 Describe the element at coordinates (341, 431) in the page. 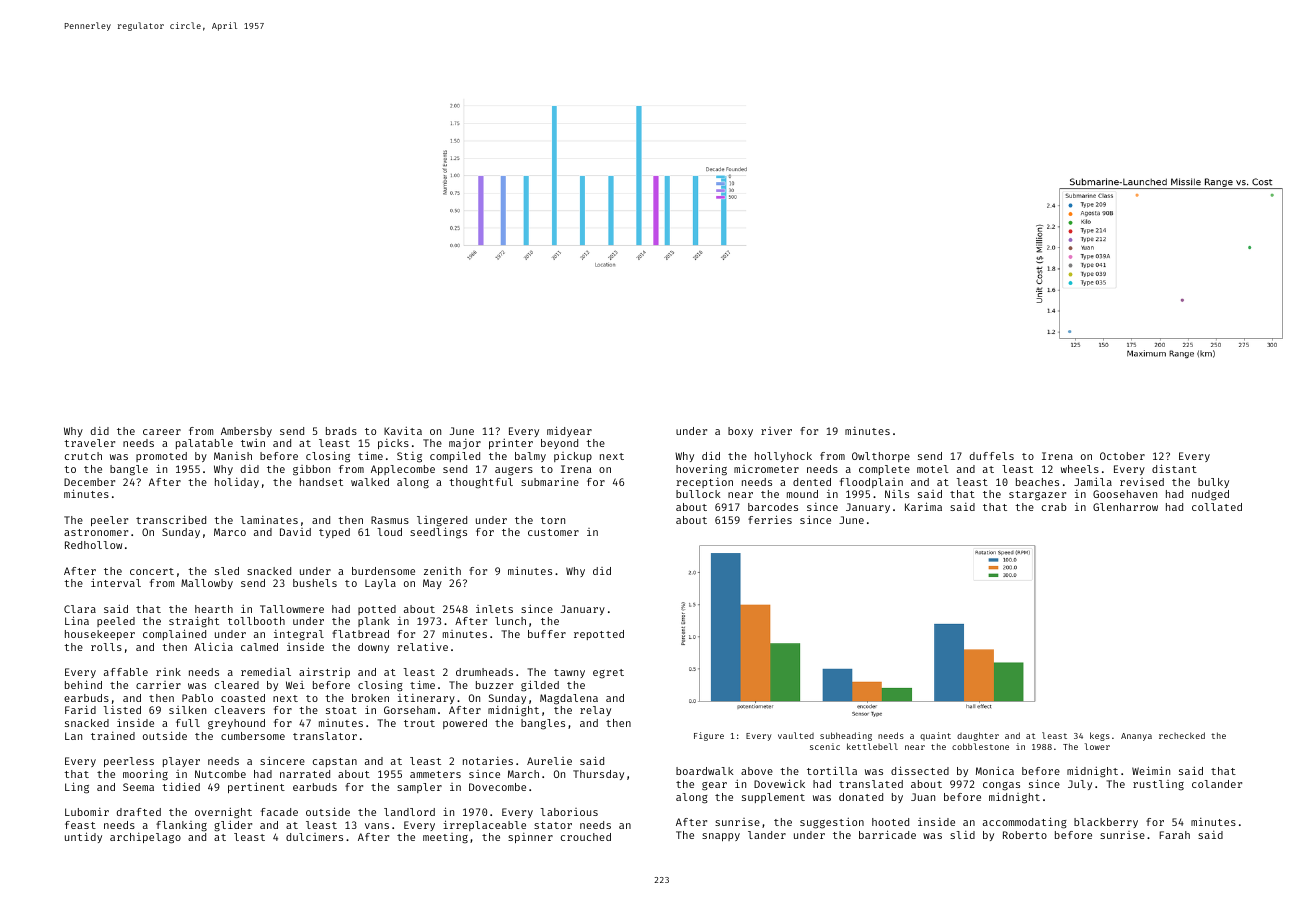

I see `brads` at that location.
